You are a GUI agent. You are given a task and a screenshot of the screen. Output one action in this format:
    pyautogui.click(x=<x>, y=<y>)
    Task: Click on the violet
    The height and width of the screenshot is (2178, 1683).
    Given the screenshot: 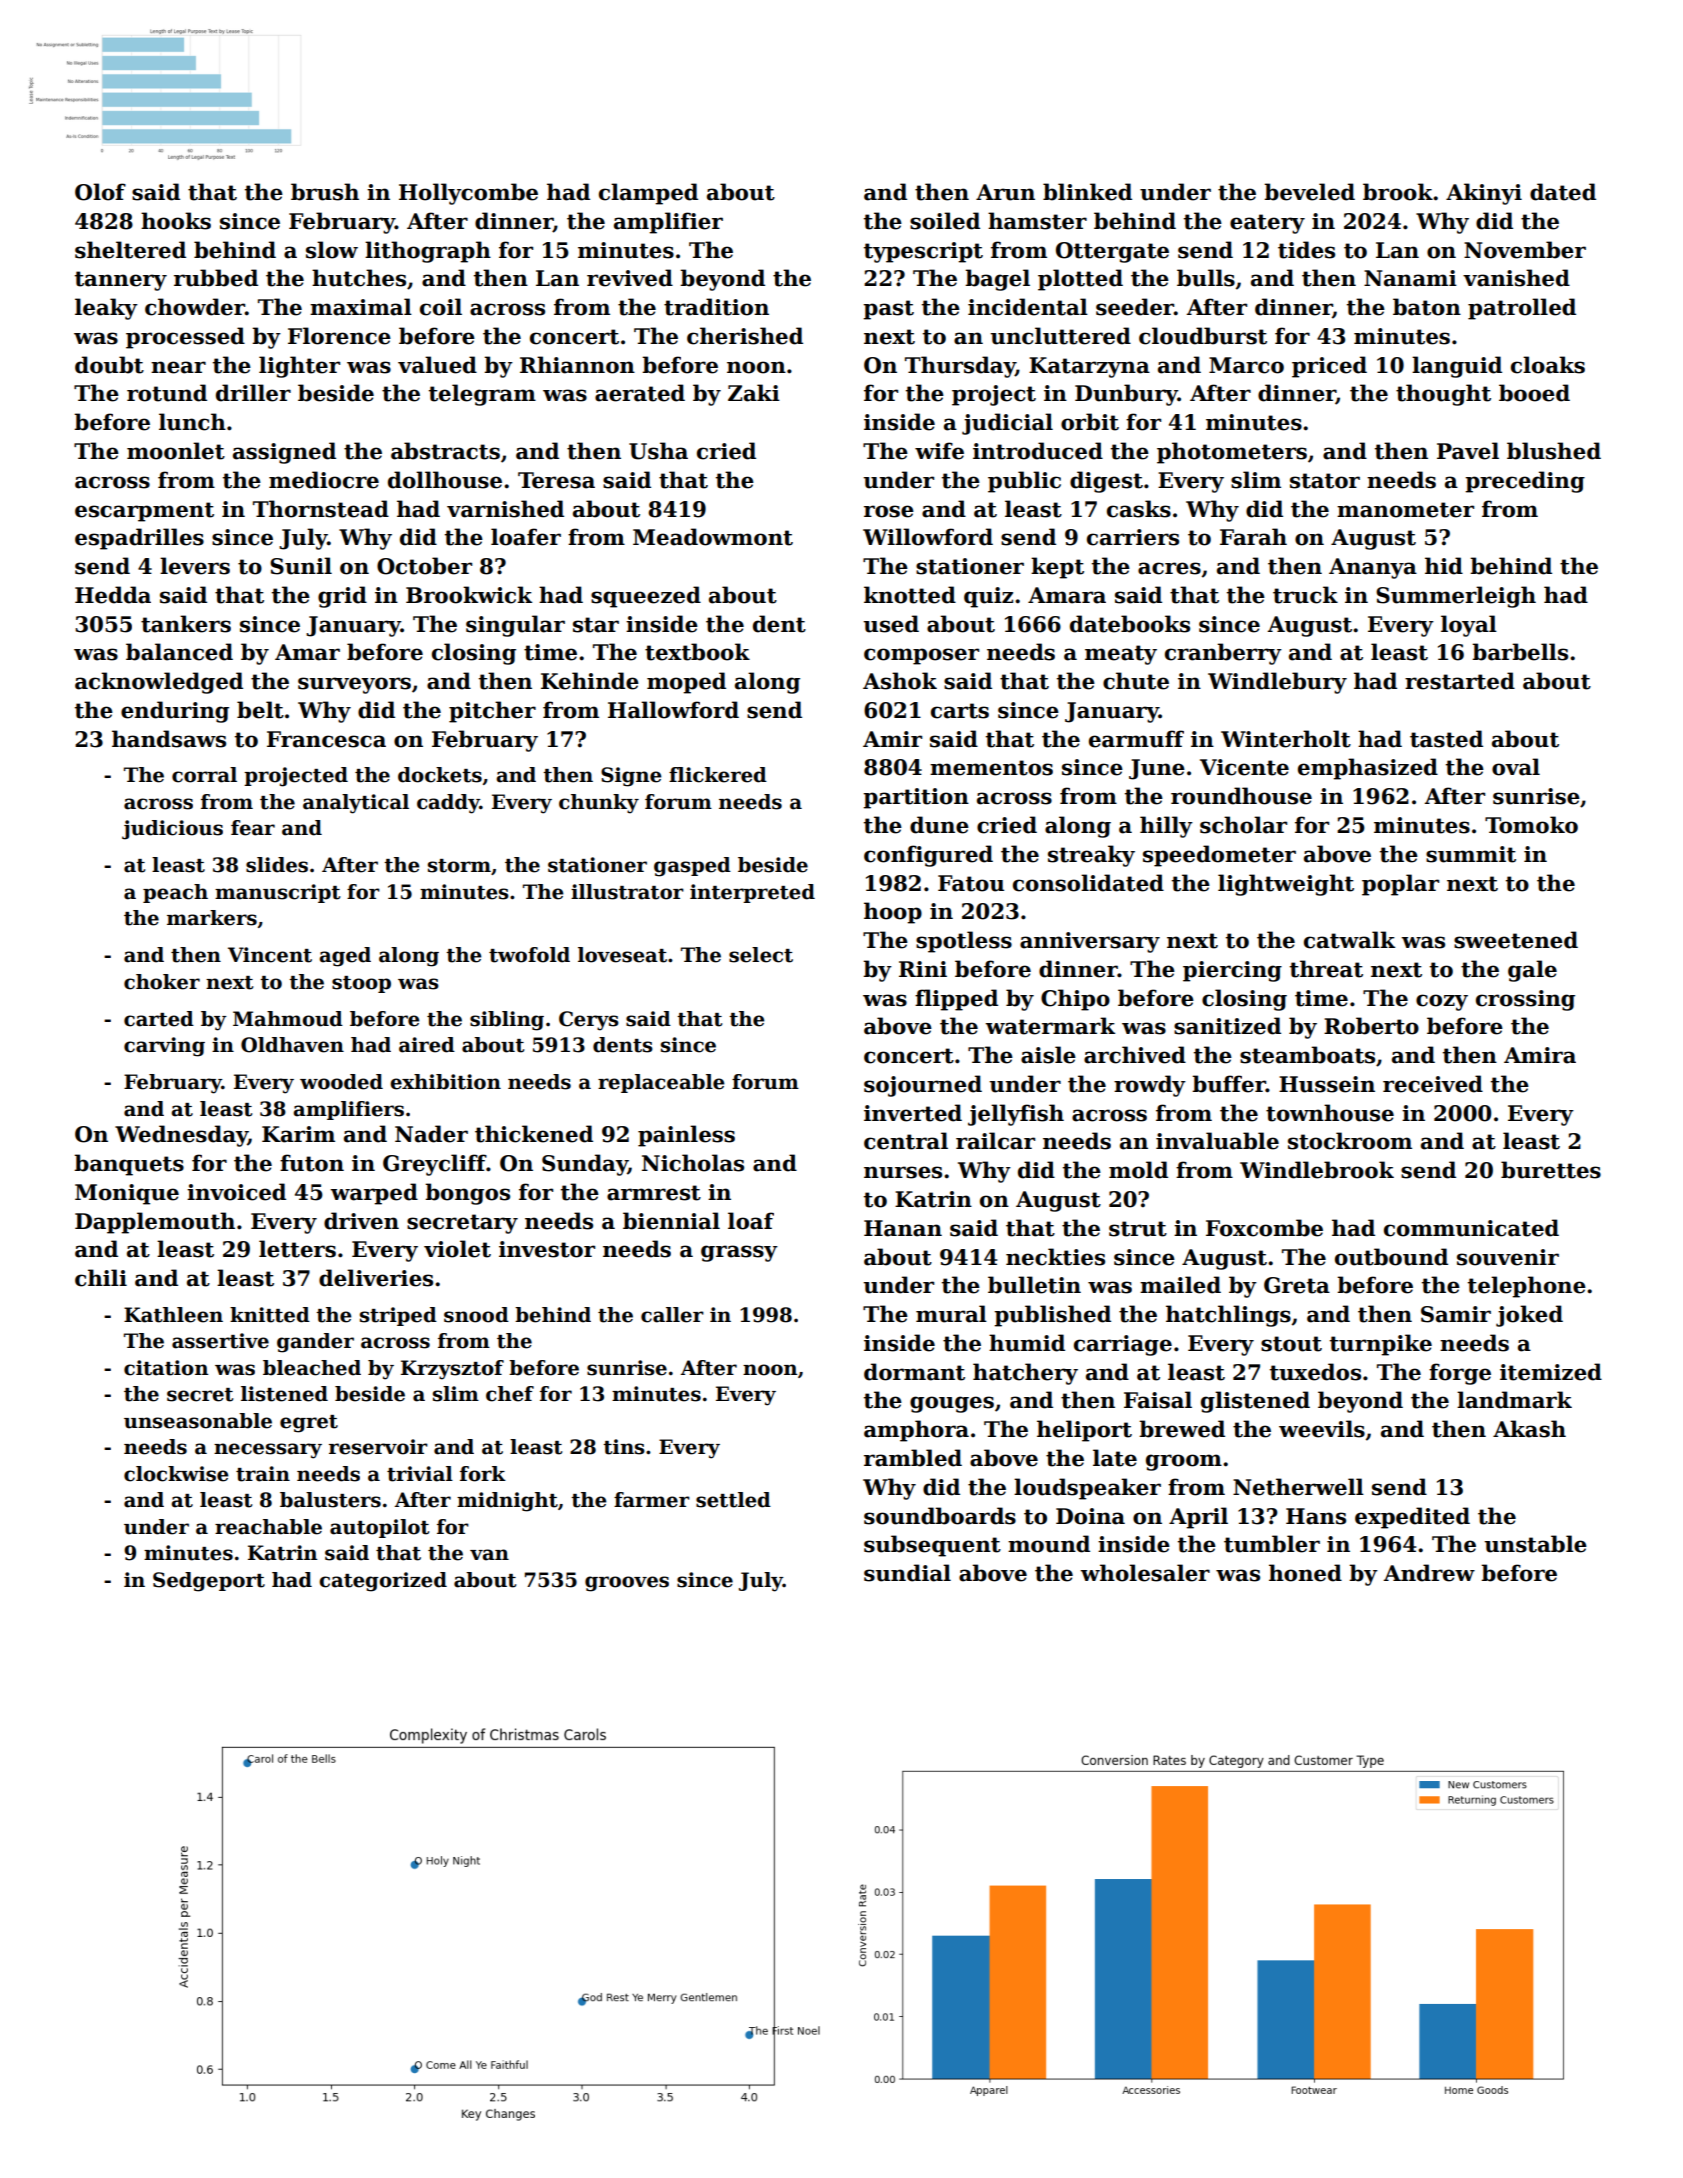 What is the action you would take?
    pyautogui.click(x=457, y=1249)
